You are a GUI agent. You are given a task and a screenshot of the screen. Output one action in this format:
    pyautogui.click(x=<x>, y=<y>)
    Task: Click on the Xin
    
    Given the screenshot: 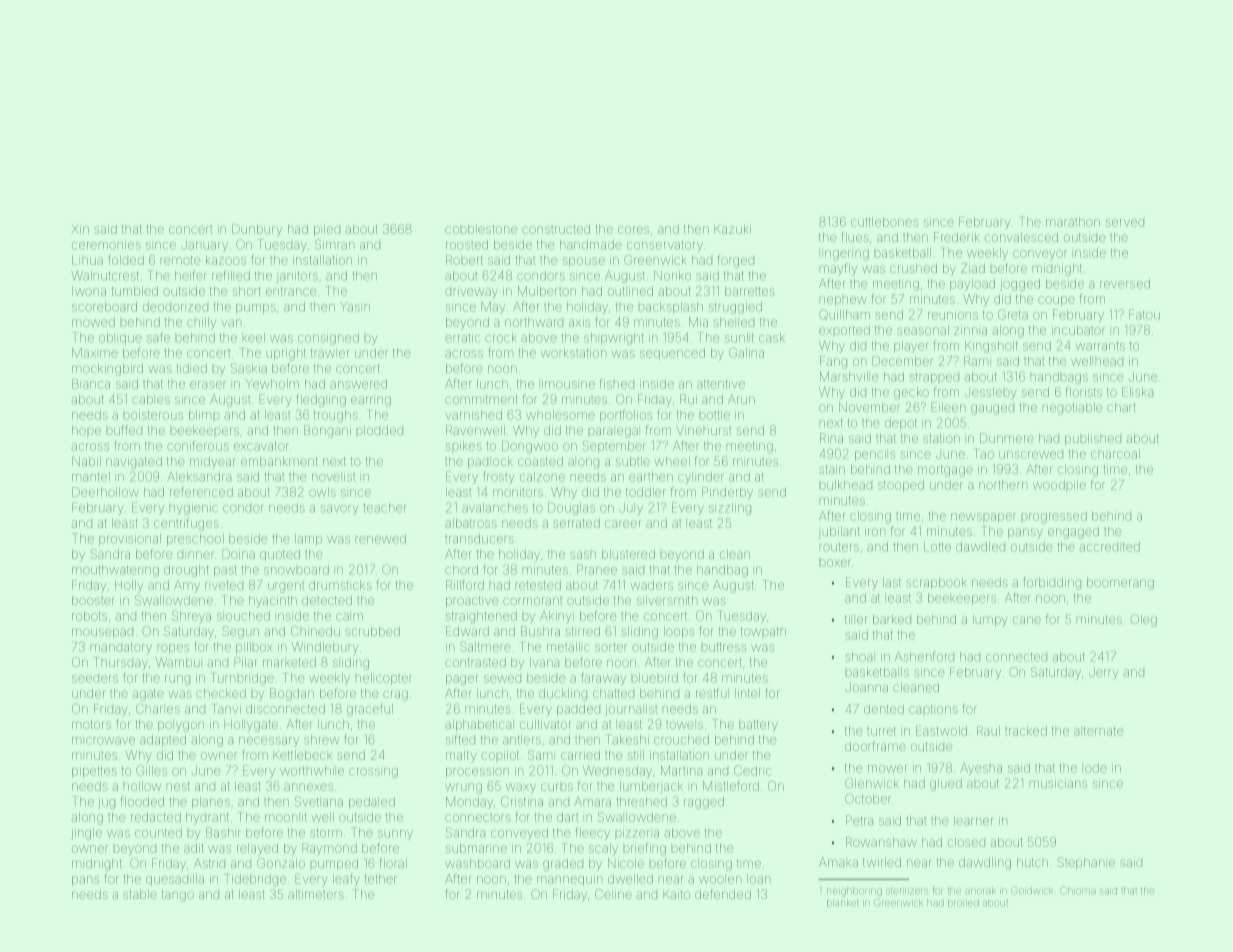 What is the action you would take?
    pyautogui.click(x=80, y=229)
